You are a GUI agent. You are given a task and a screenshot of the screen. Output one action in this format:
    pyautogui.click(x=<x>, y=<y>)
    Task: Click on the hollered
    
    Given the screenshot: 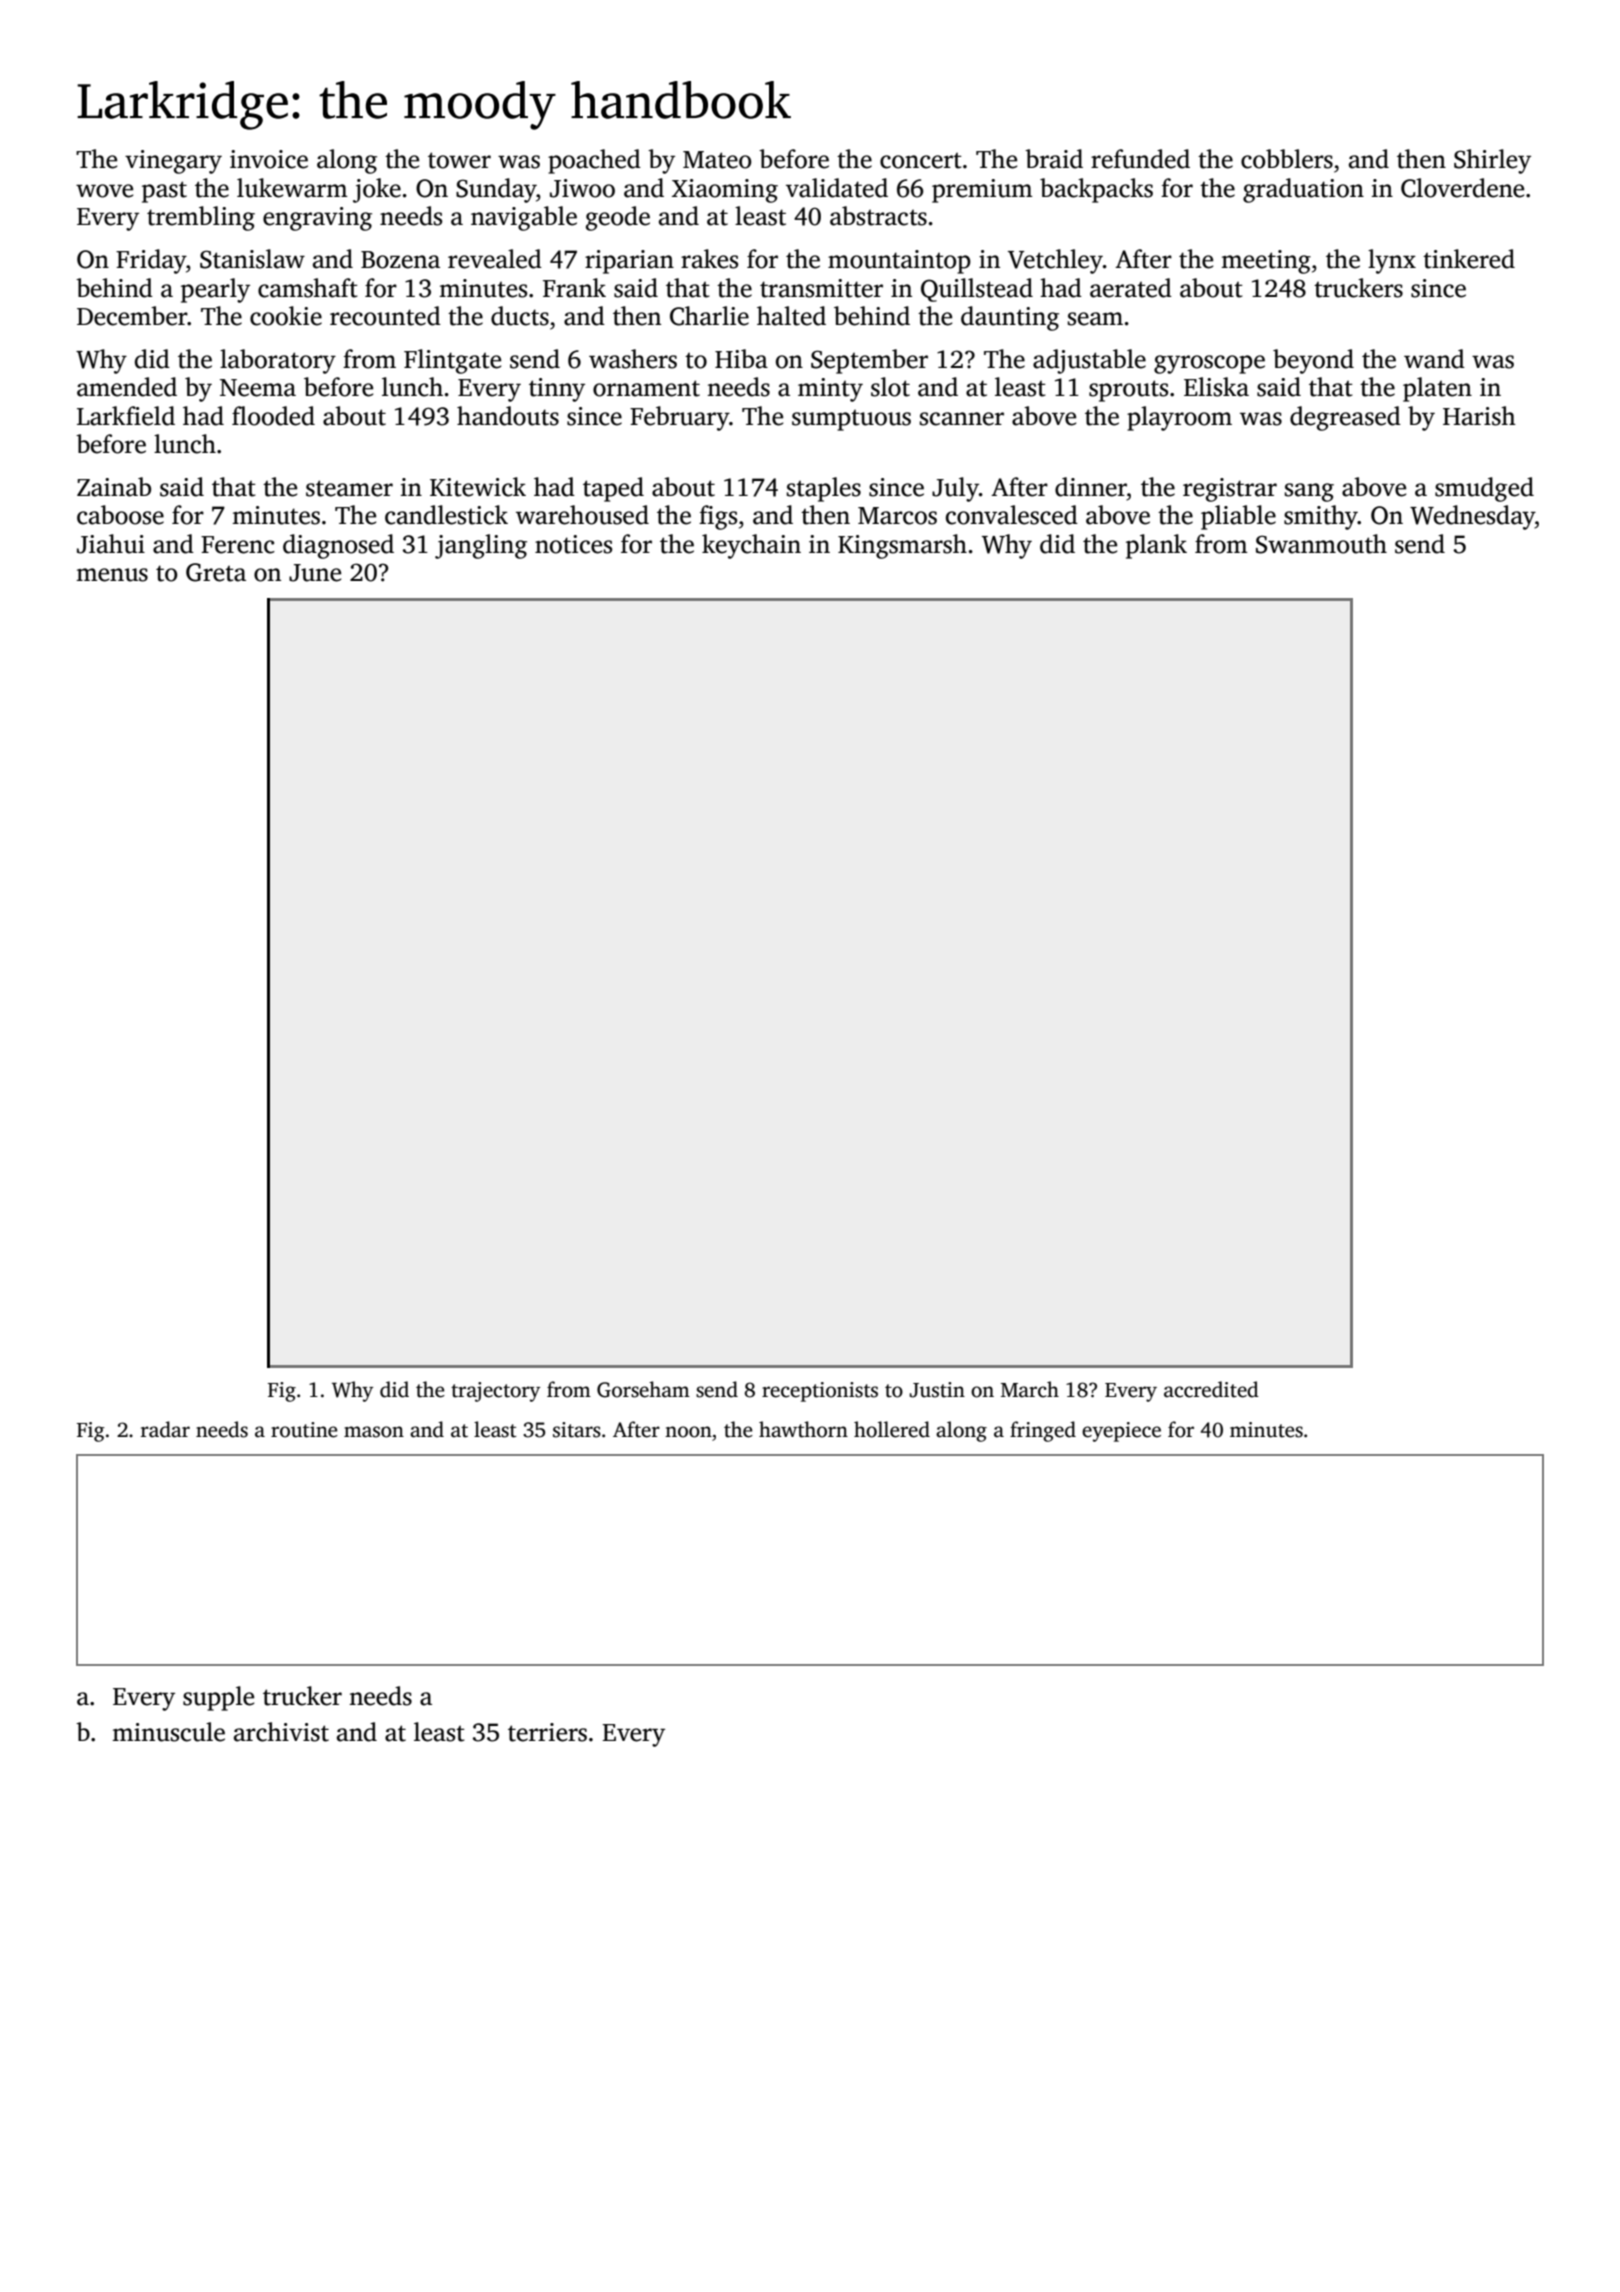 What is the action you would take?
    pyautogui.click(x=892, y=1429)
